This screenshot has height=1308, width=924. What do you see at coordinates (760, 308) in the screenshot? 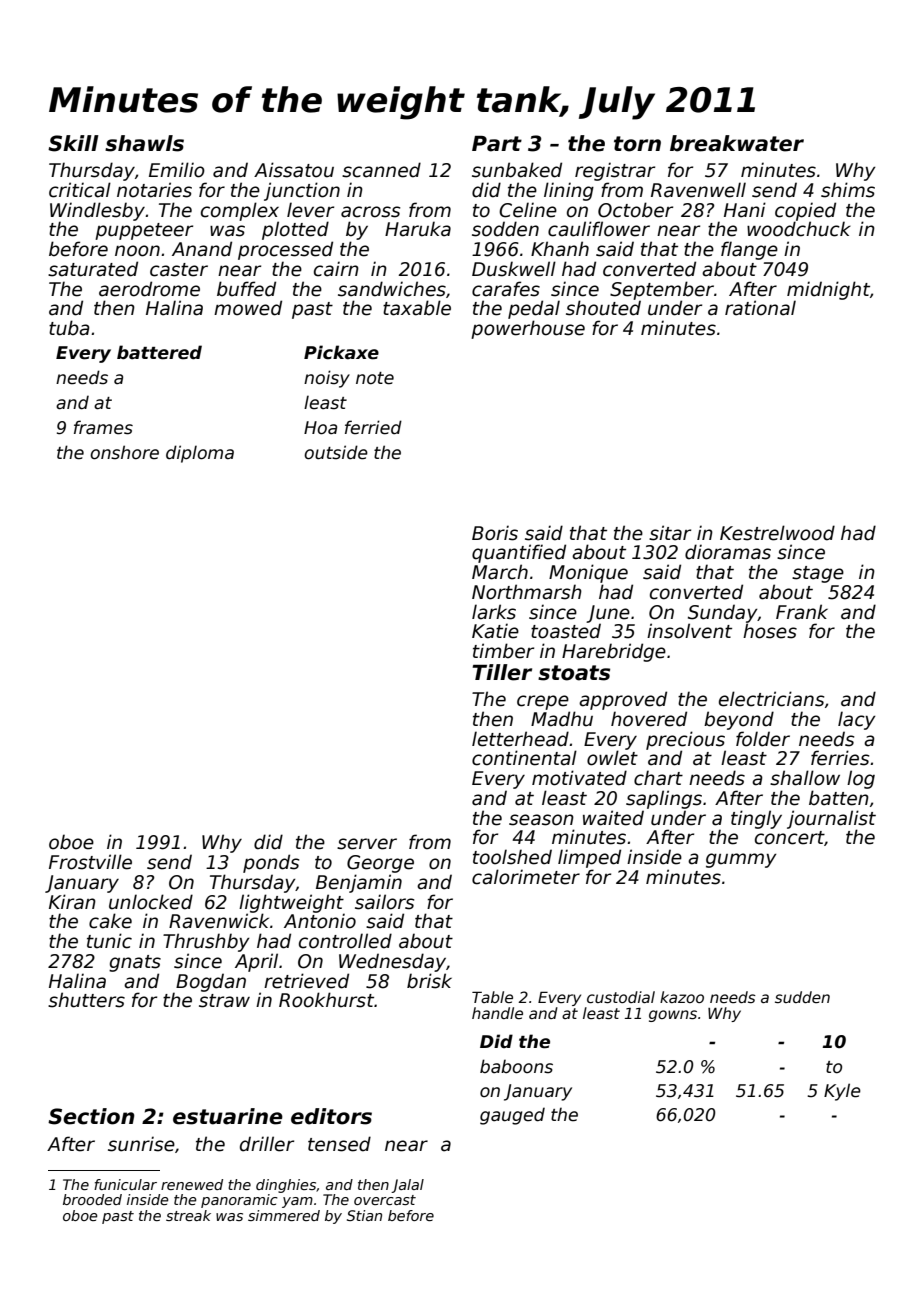
I see `rational` at bounding box center [760, 308].
